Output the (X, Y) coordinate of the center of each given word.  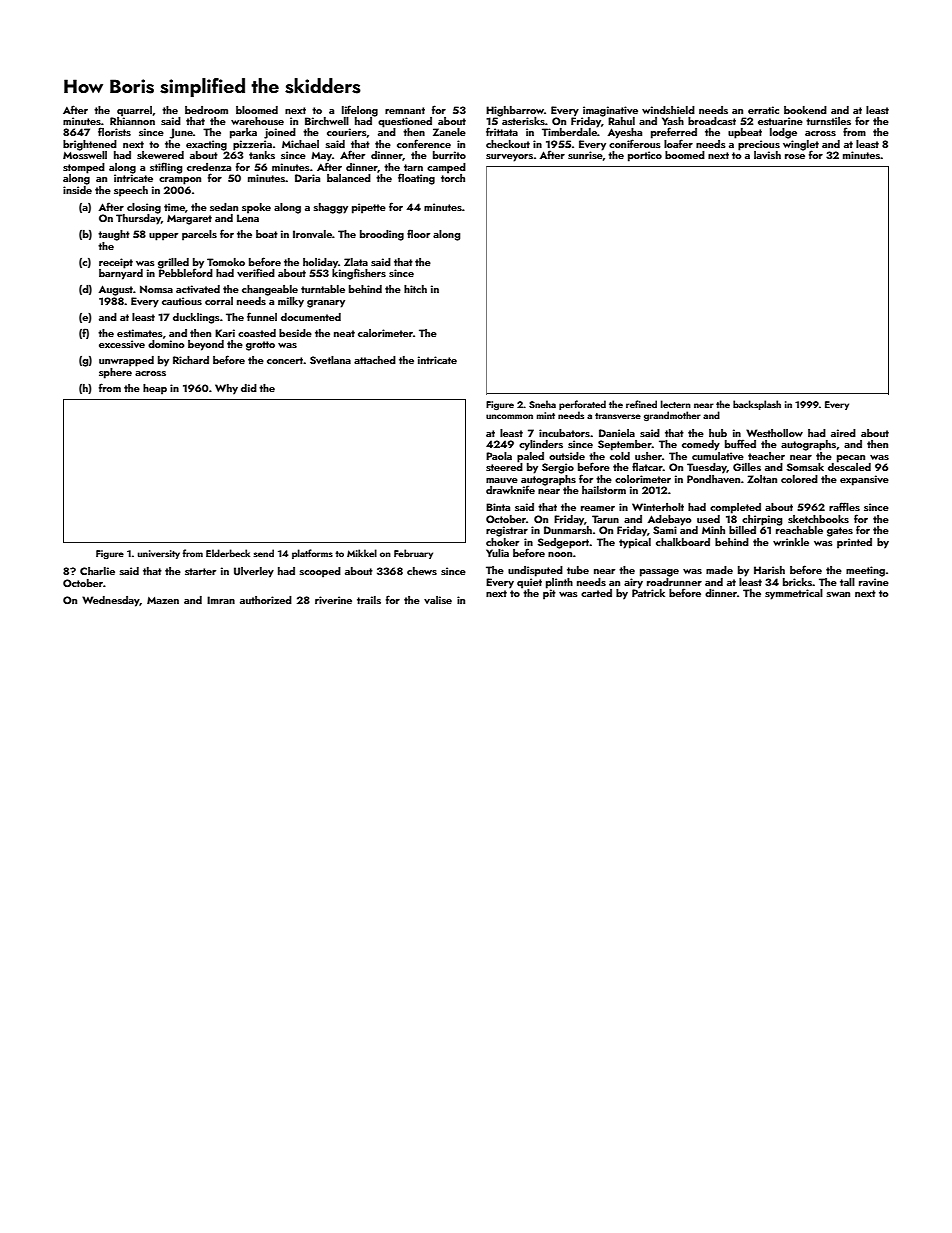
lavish (767, 155)
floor (418, 233)
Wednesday (111, 601)
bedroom (206, 110)
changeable (270, 290)
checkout (508, 144)
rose (795, 156)
